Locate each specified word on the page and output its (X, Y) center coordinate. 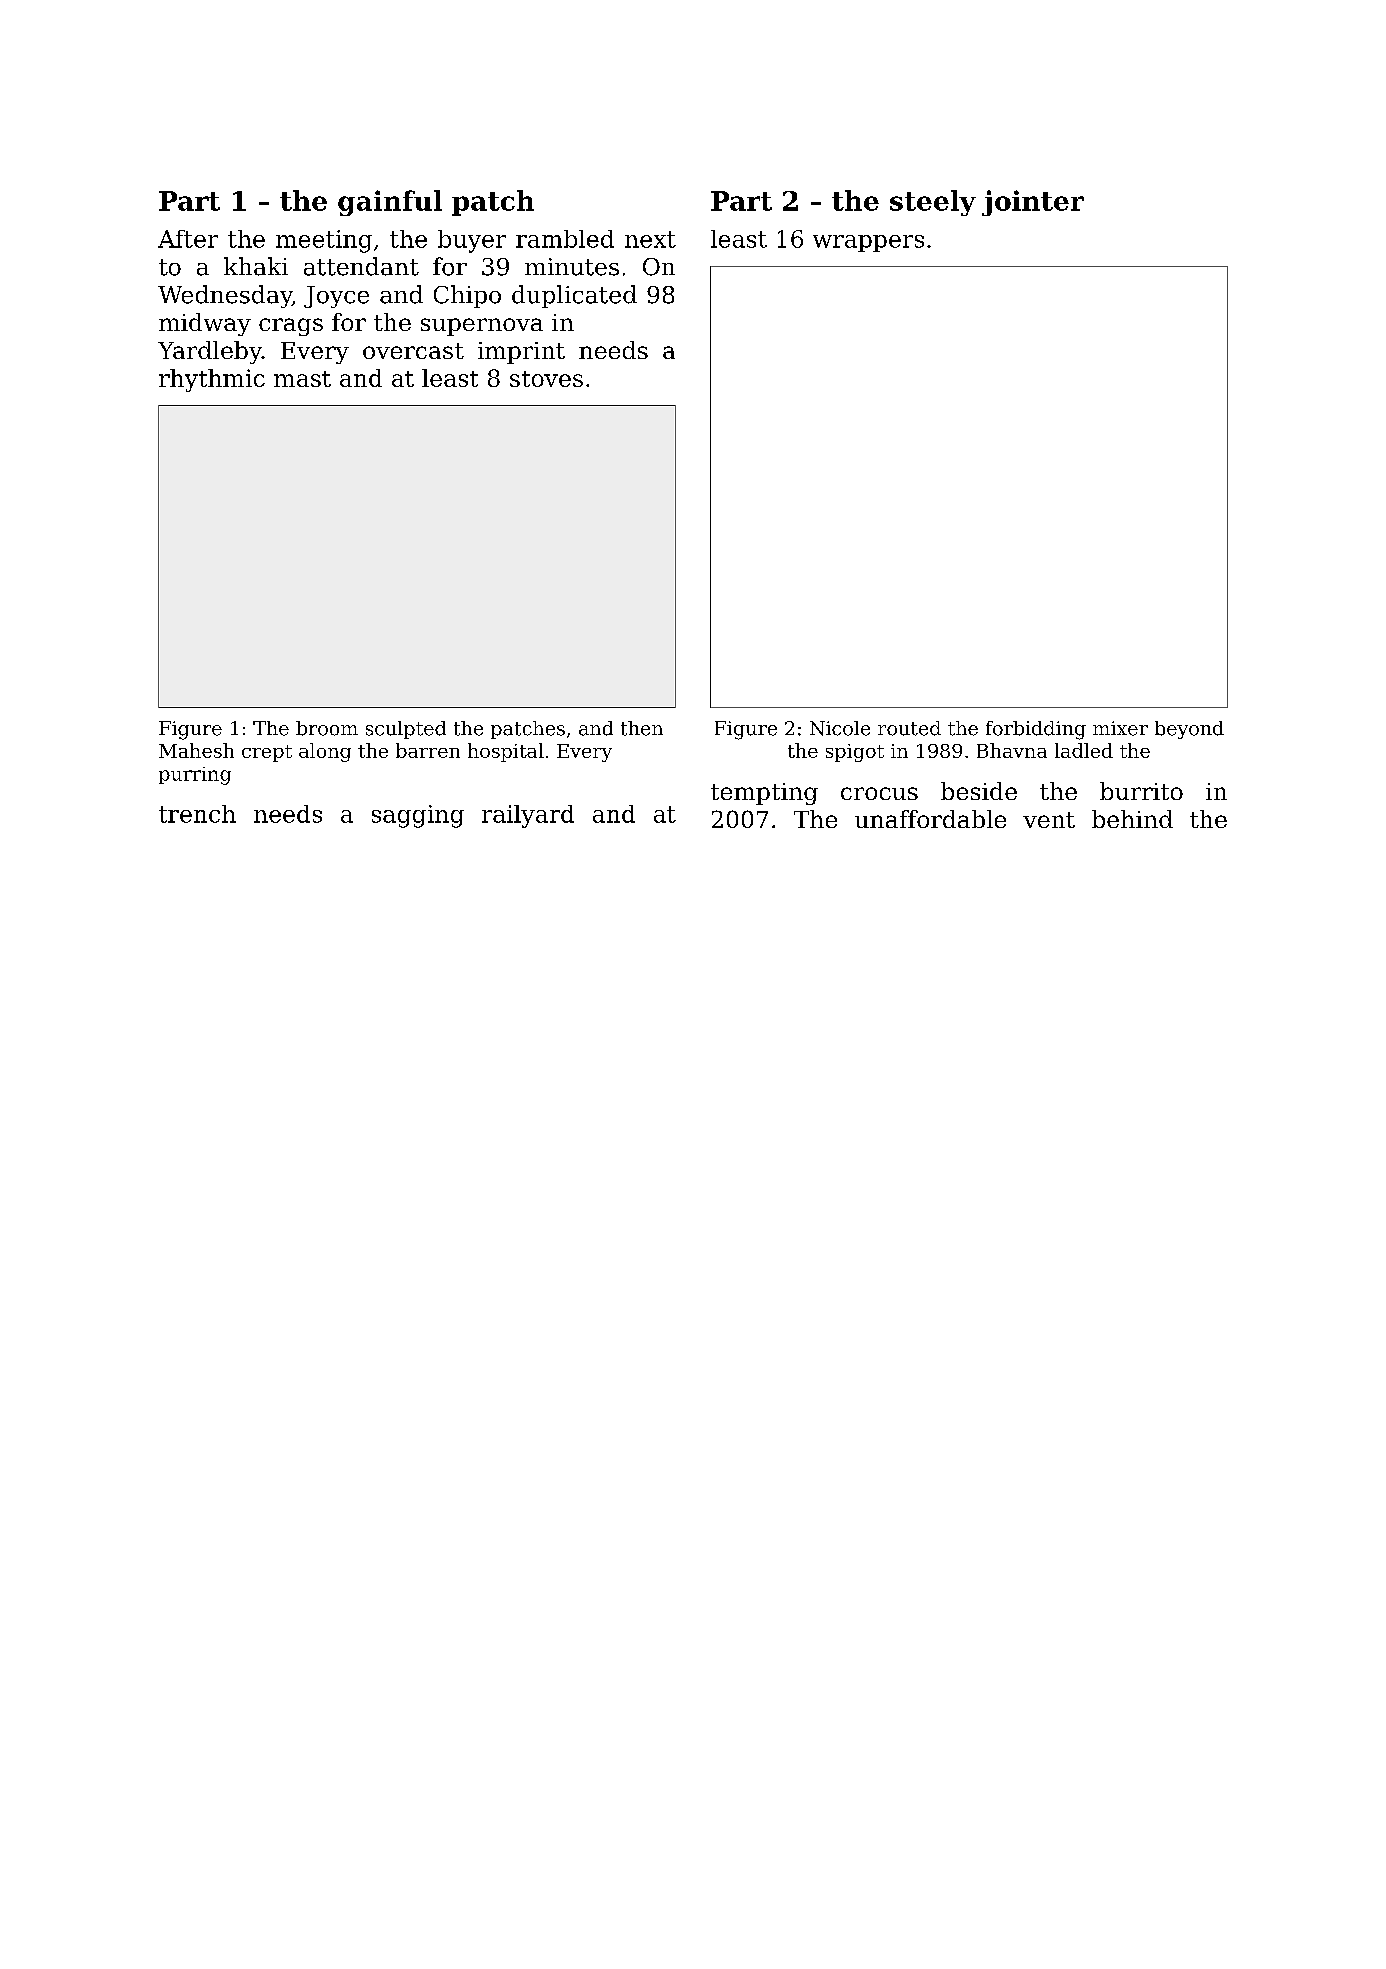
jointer (1033, 203)
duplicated (574, 296)
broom (327, 728)
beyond (1189, 730)
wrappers (868, 243)
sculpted (406, 730)
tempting (764, 794)
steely (933, 203)
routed (909, 728)
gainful (390, 203)
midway (205, 324)
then (642, 728)
